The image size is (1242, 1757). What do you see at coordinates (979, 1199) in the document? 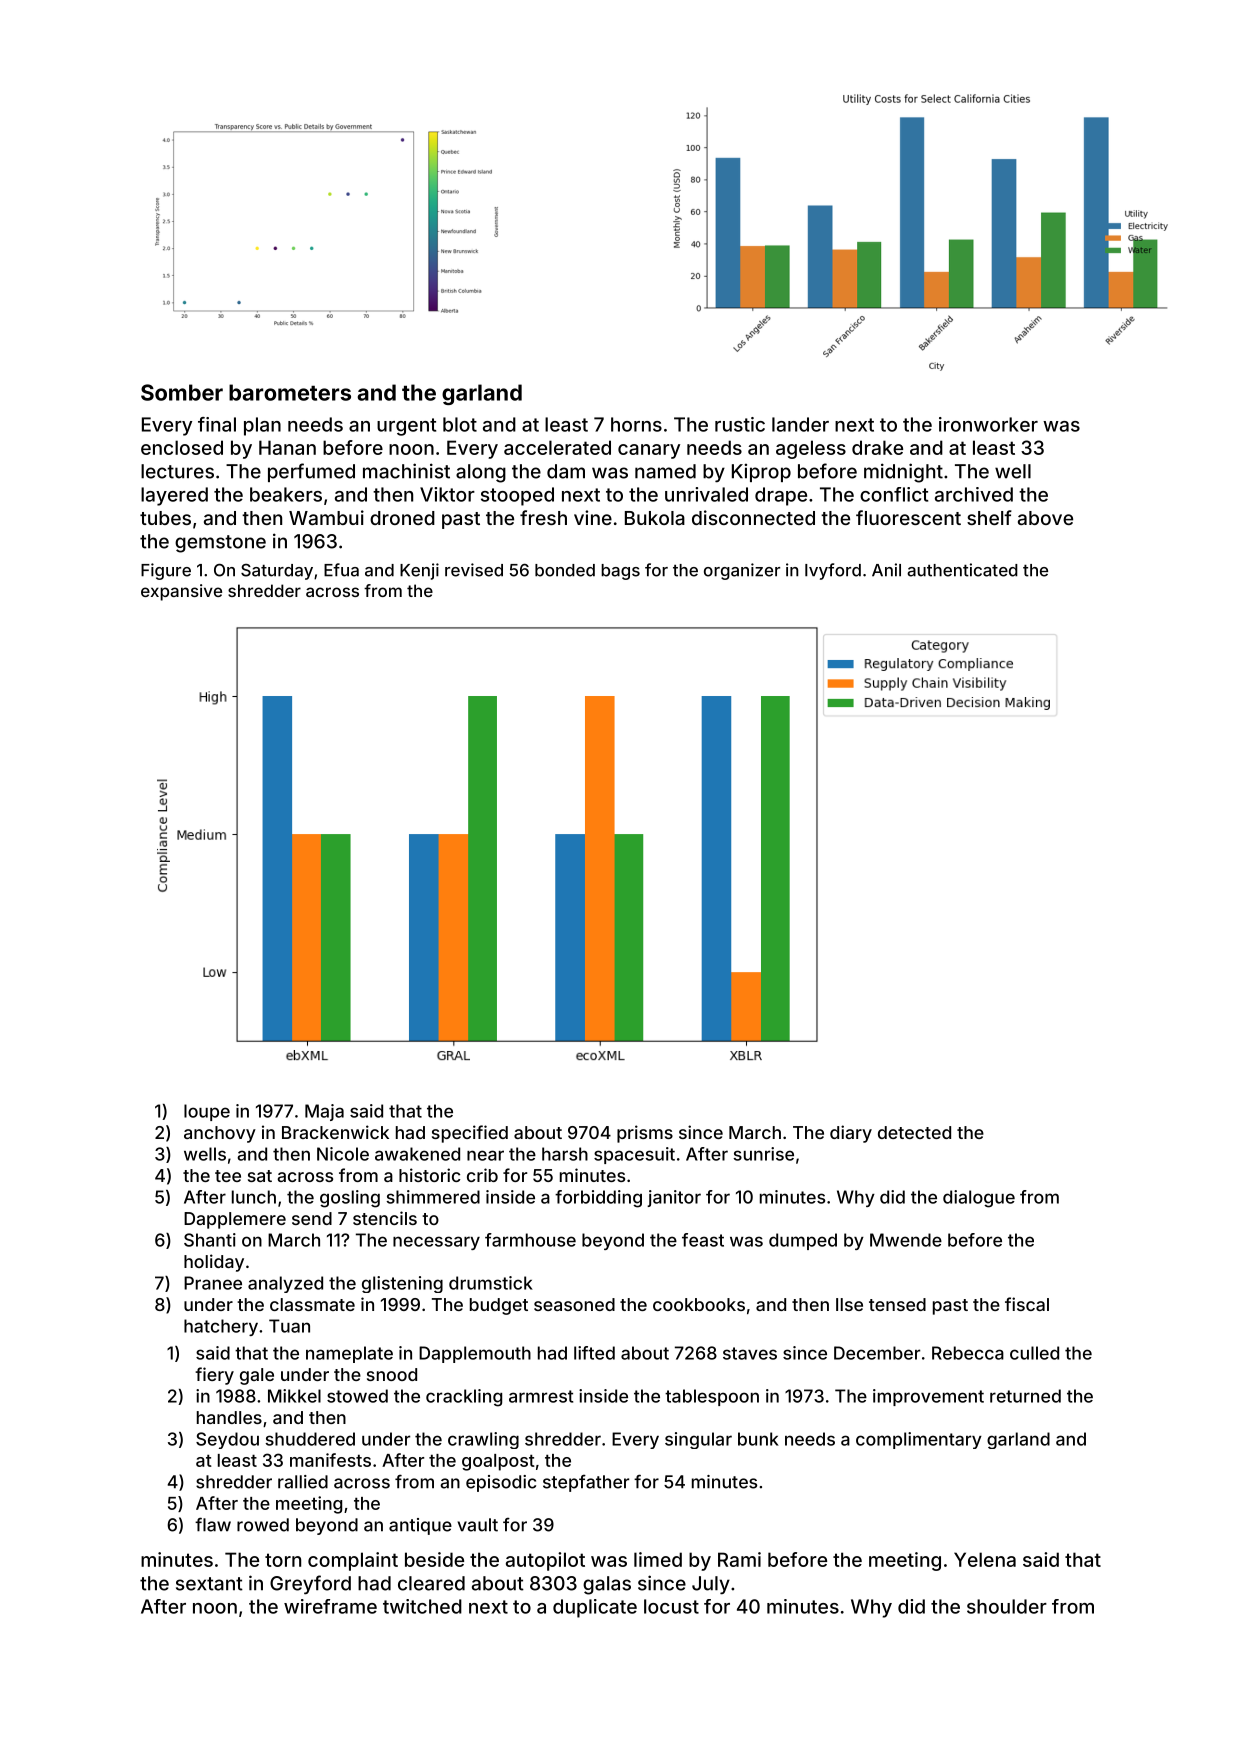
I see `dialogue` at bounding box center [979, 1199].
